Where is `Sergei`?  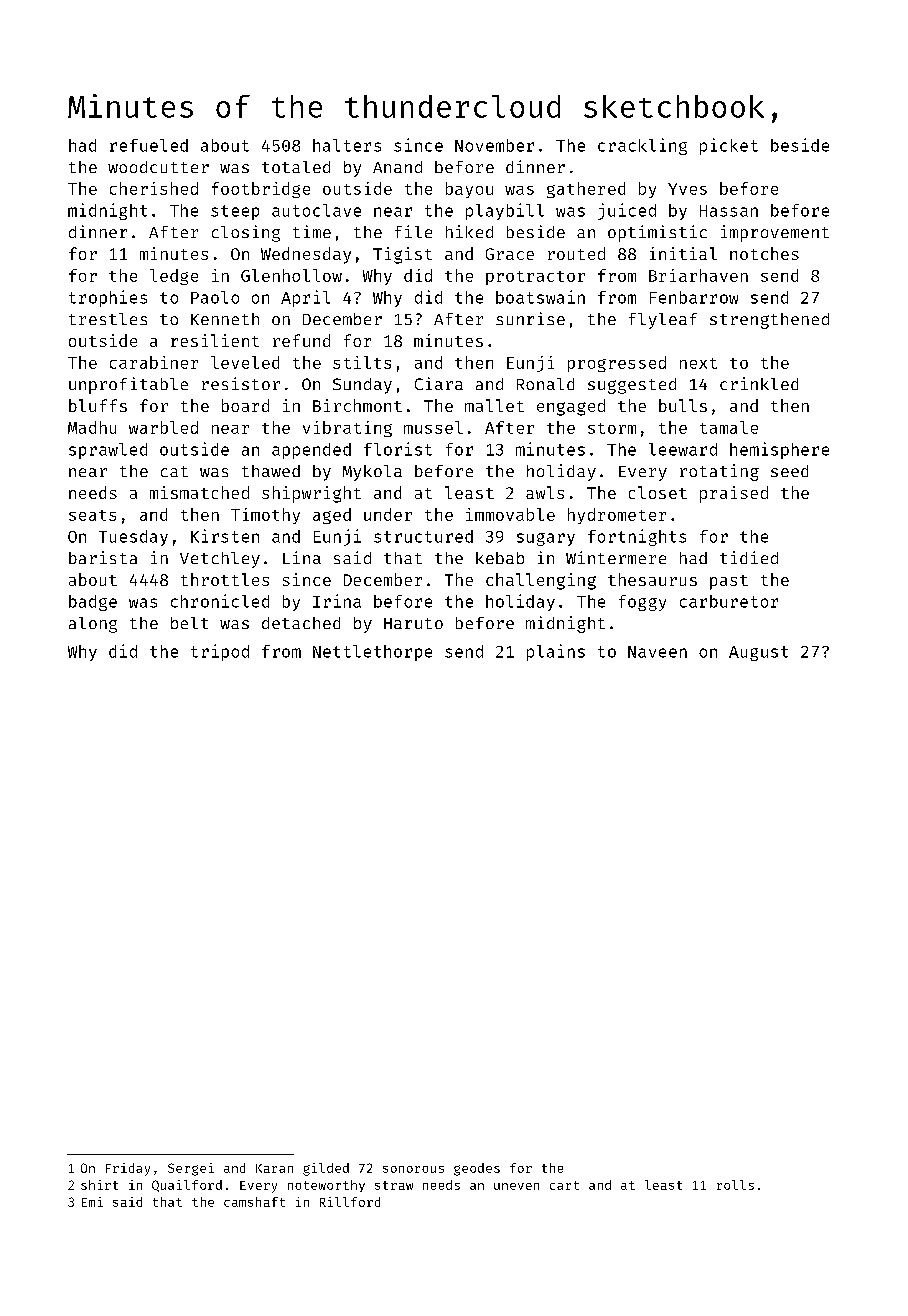
Sergei is located at coordinates (191, 1169).
